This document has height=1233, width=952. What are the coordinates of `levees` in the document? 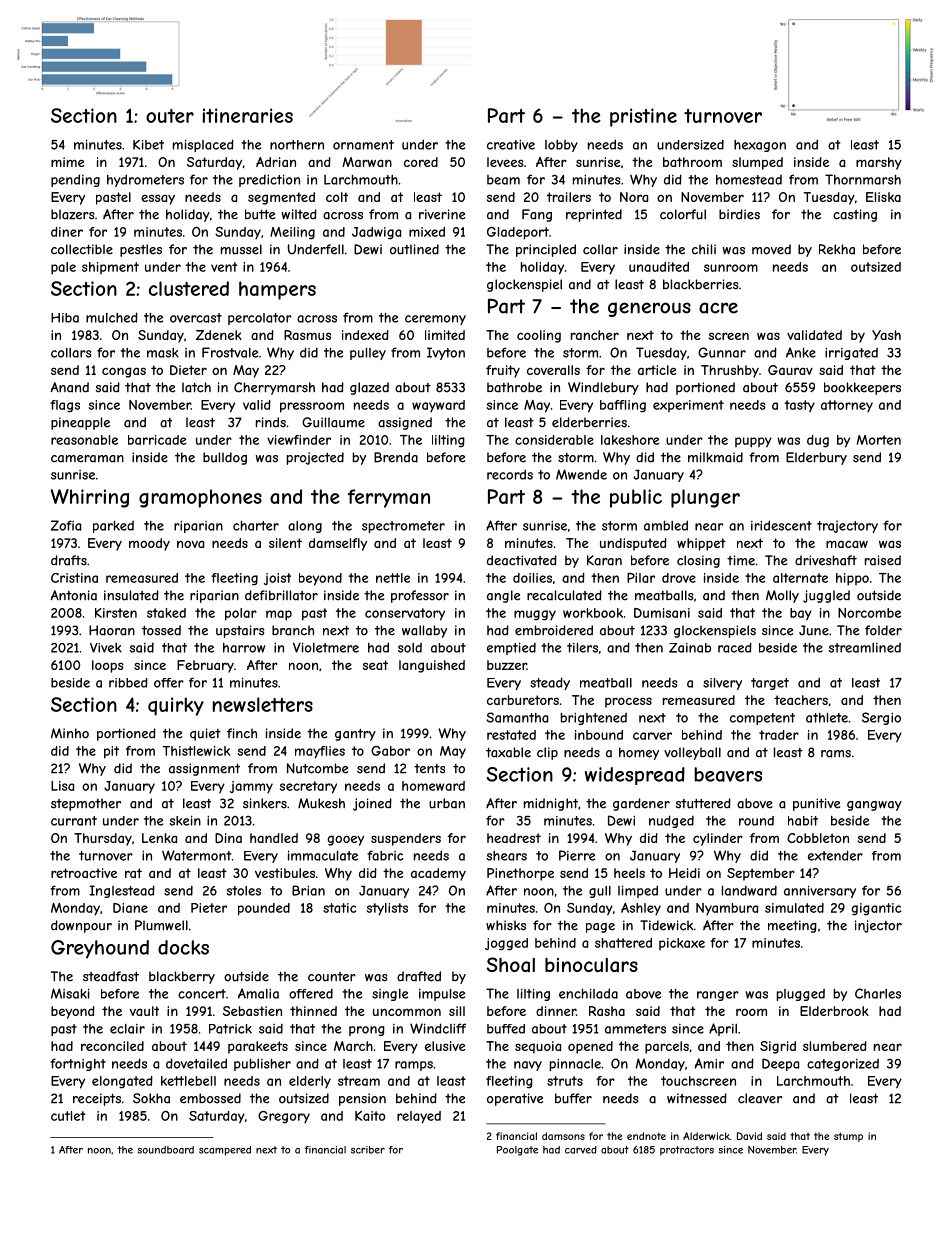 It's located at (505, 162).
